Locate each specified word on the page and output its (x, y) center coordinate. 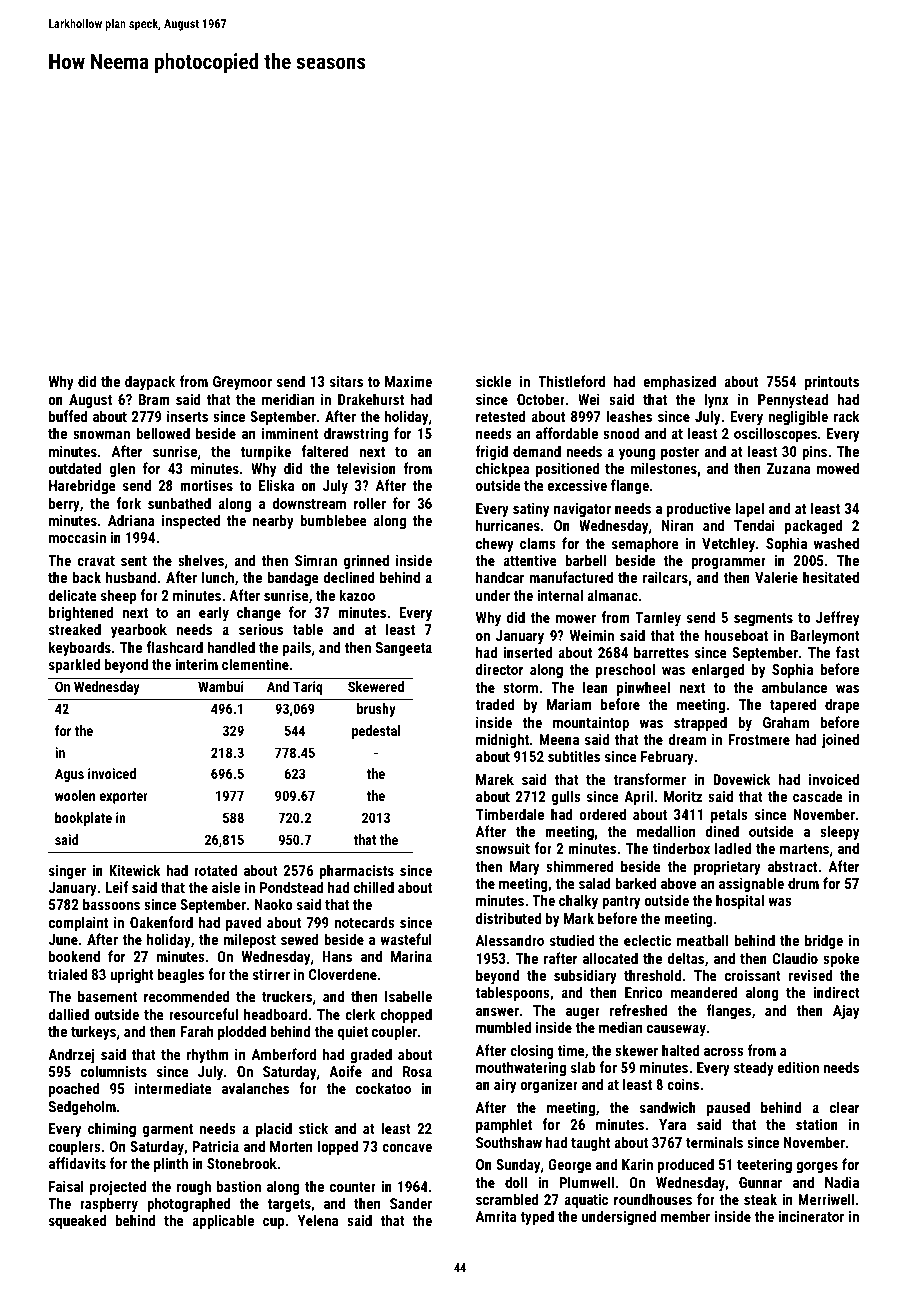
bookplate (83, 819)
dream (687, 739)
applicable (223, 1221)
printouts (832, 383)
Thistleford (571, 381)
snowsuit (503, 848)
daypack (150, 382)
